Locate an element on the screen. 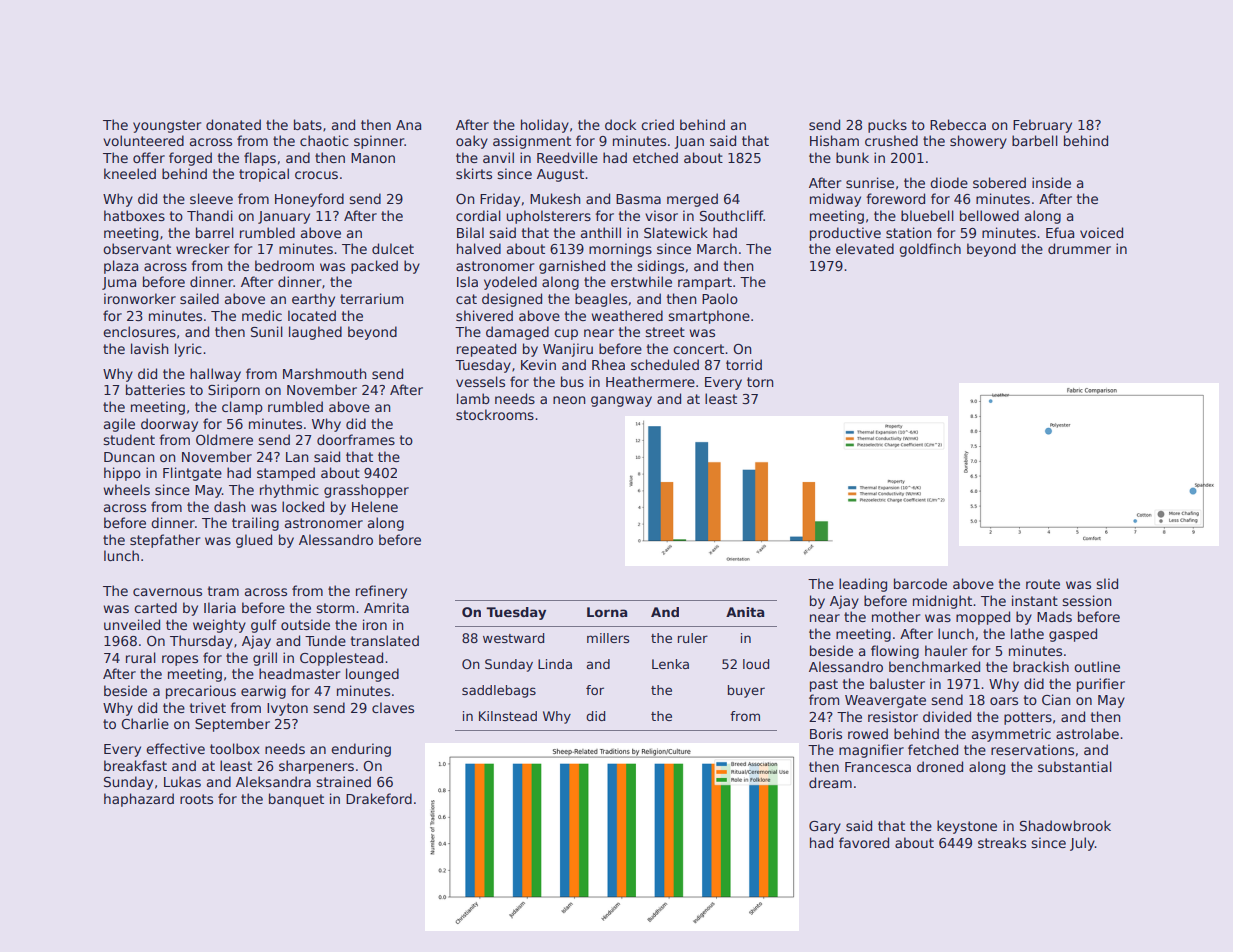 Image resolution: width=1233 pixels, height=952 pixels. crocus is located at coordinates (316, 175).
